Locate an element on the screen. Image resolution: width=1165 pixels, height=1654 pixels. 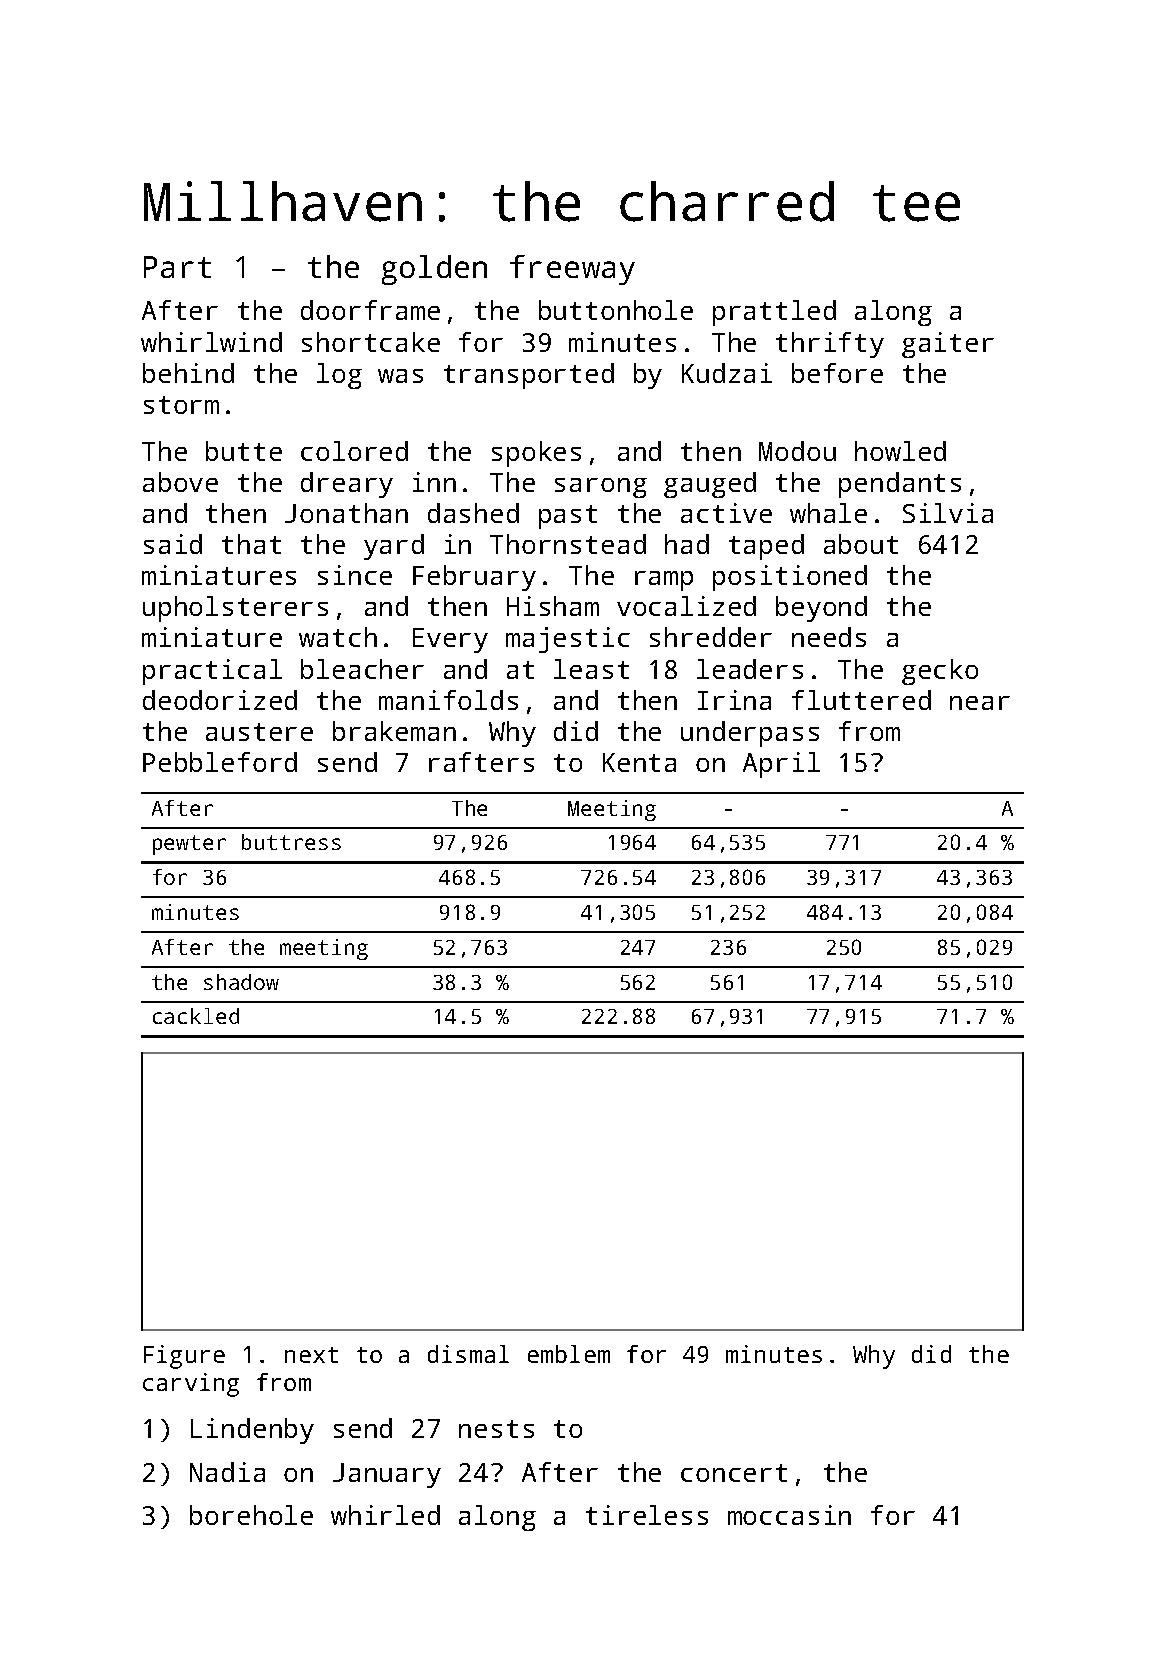
golden is located at coordinates (434, 270).
